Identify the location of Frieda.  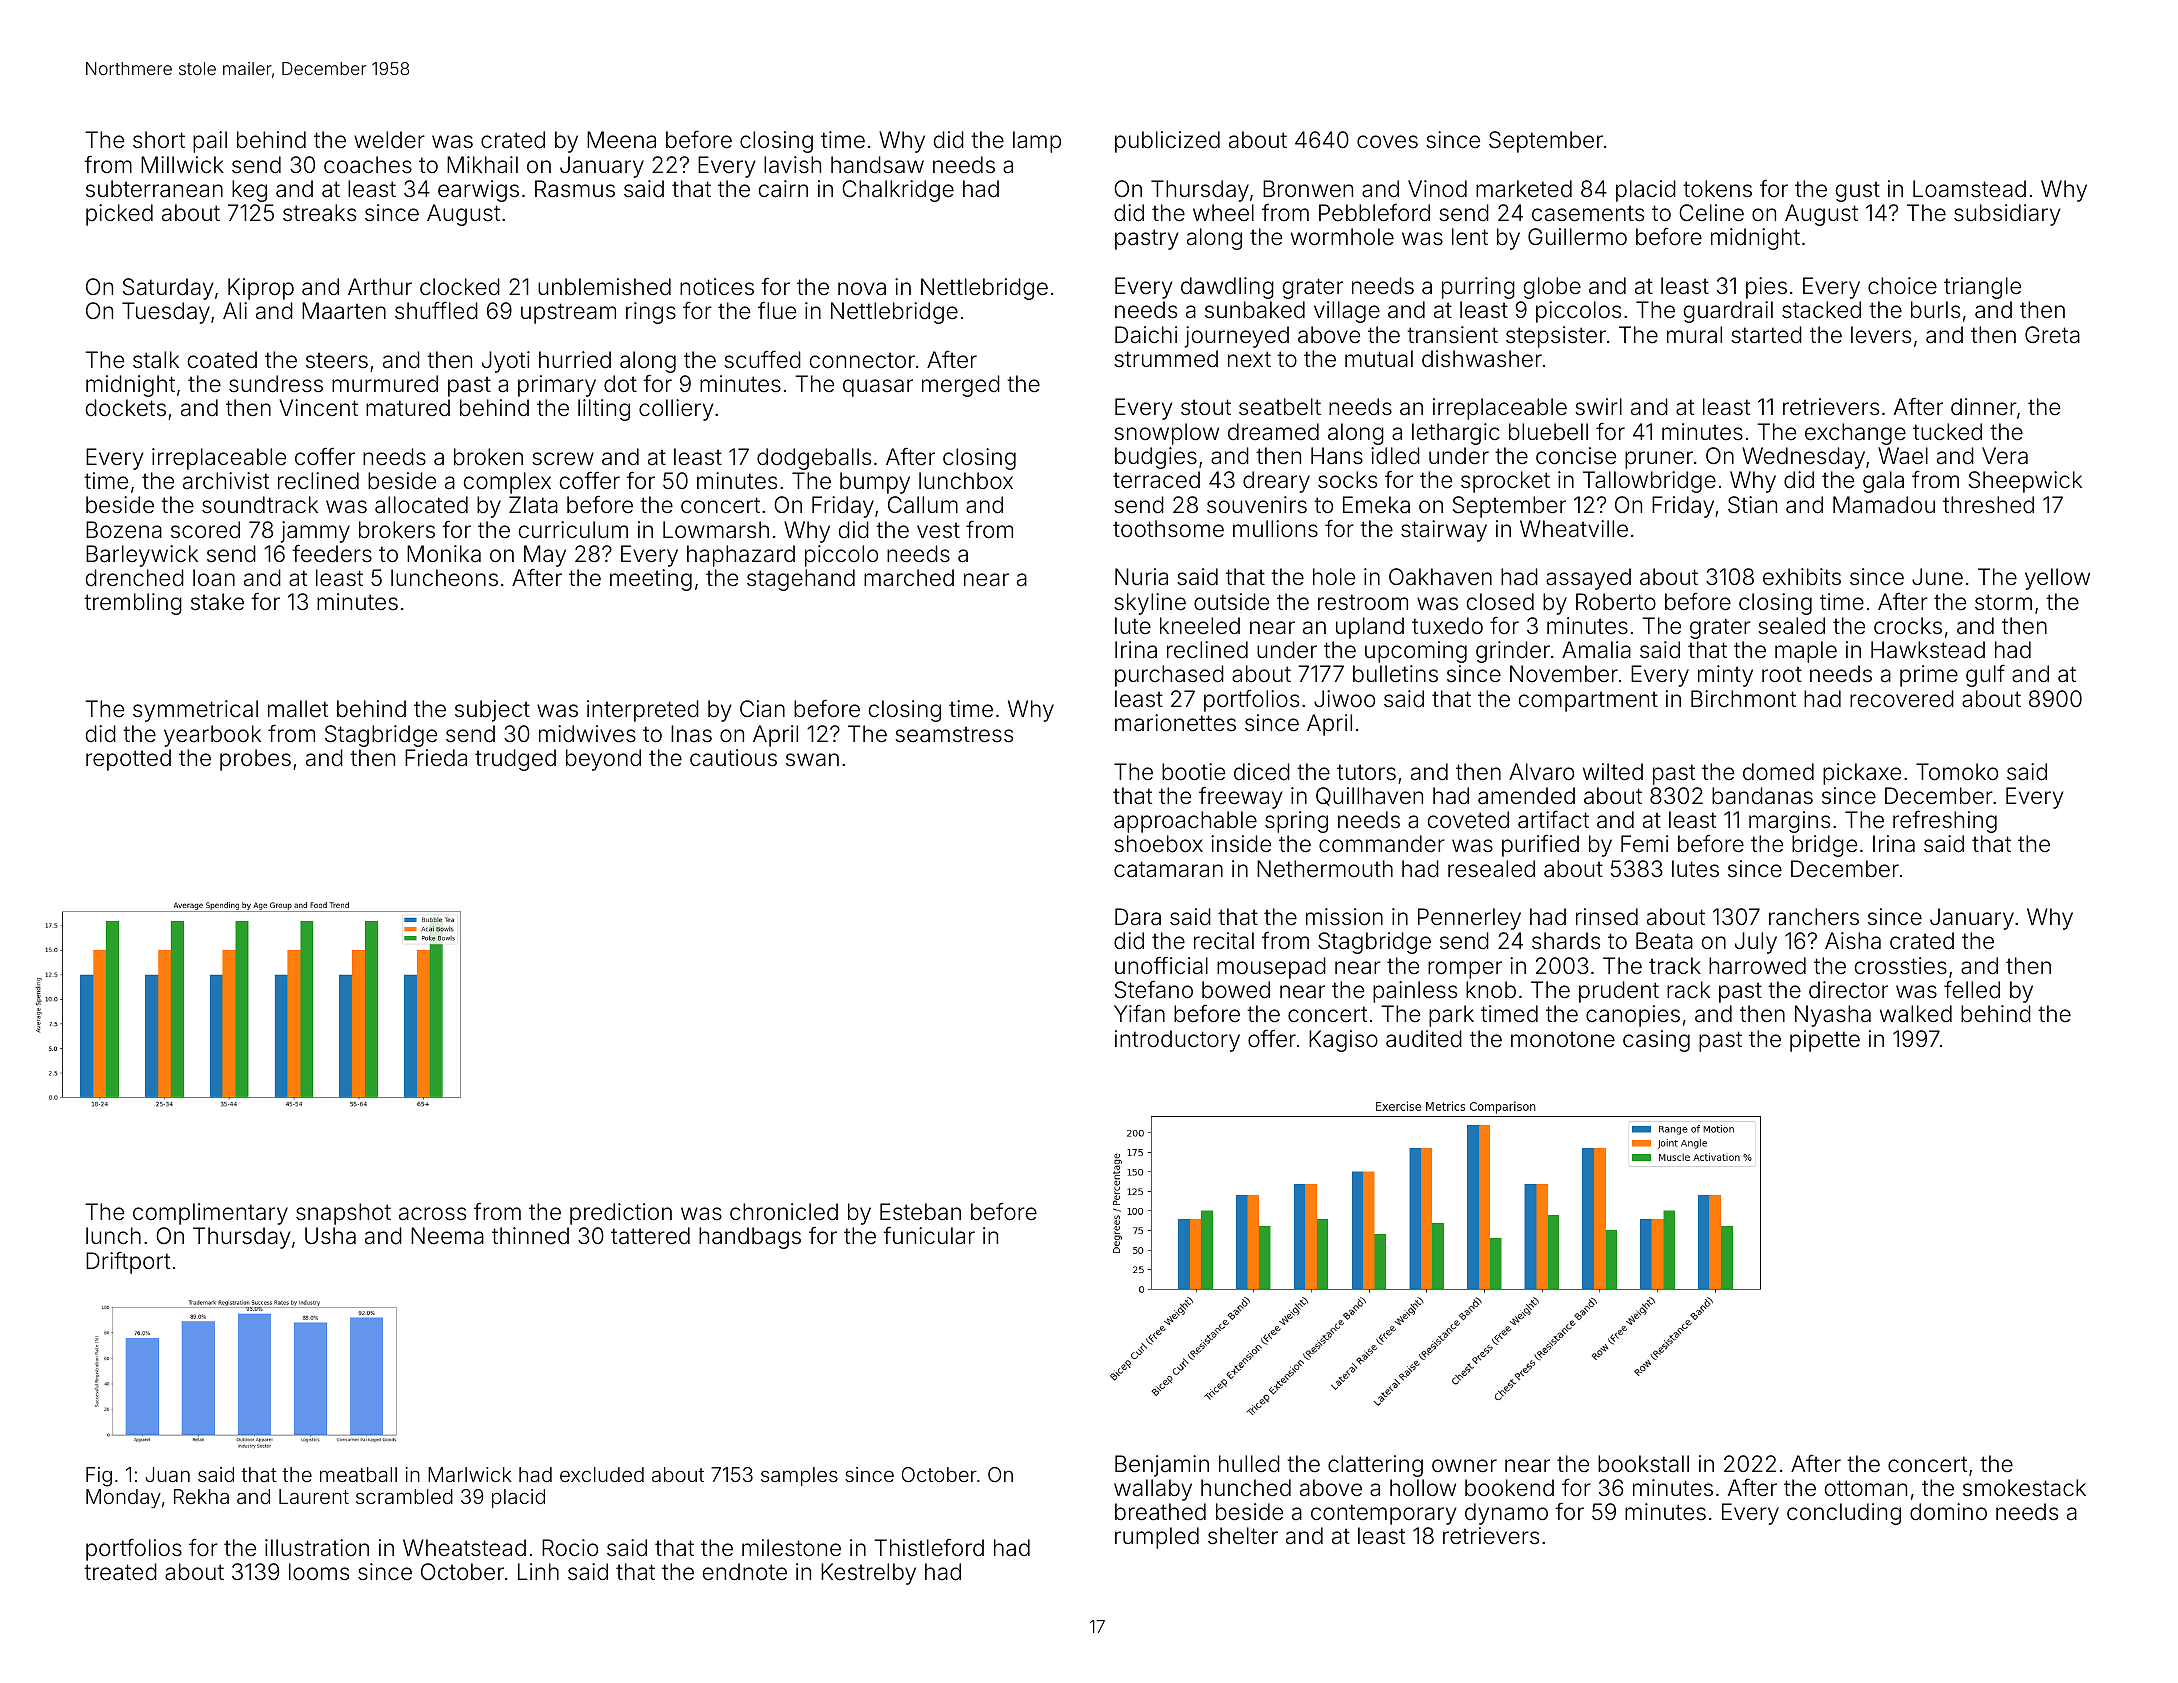
(436, 758).
